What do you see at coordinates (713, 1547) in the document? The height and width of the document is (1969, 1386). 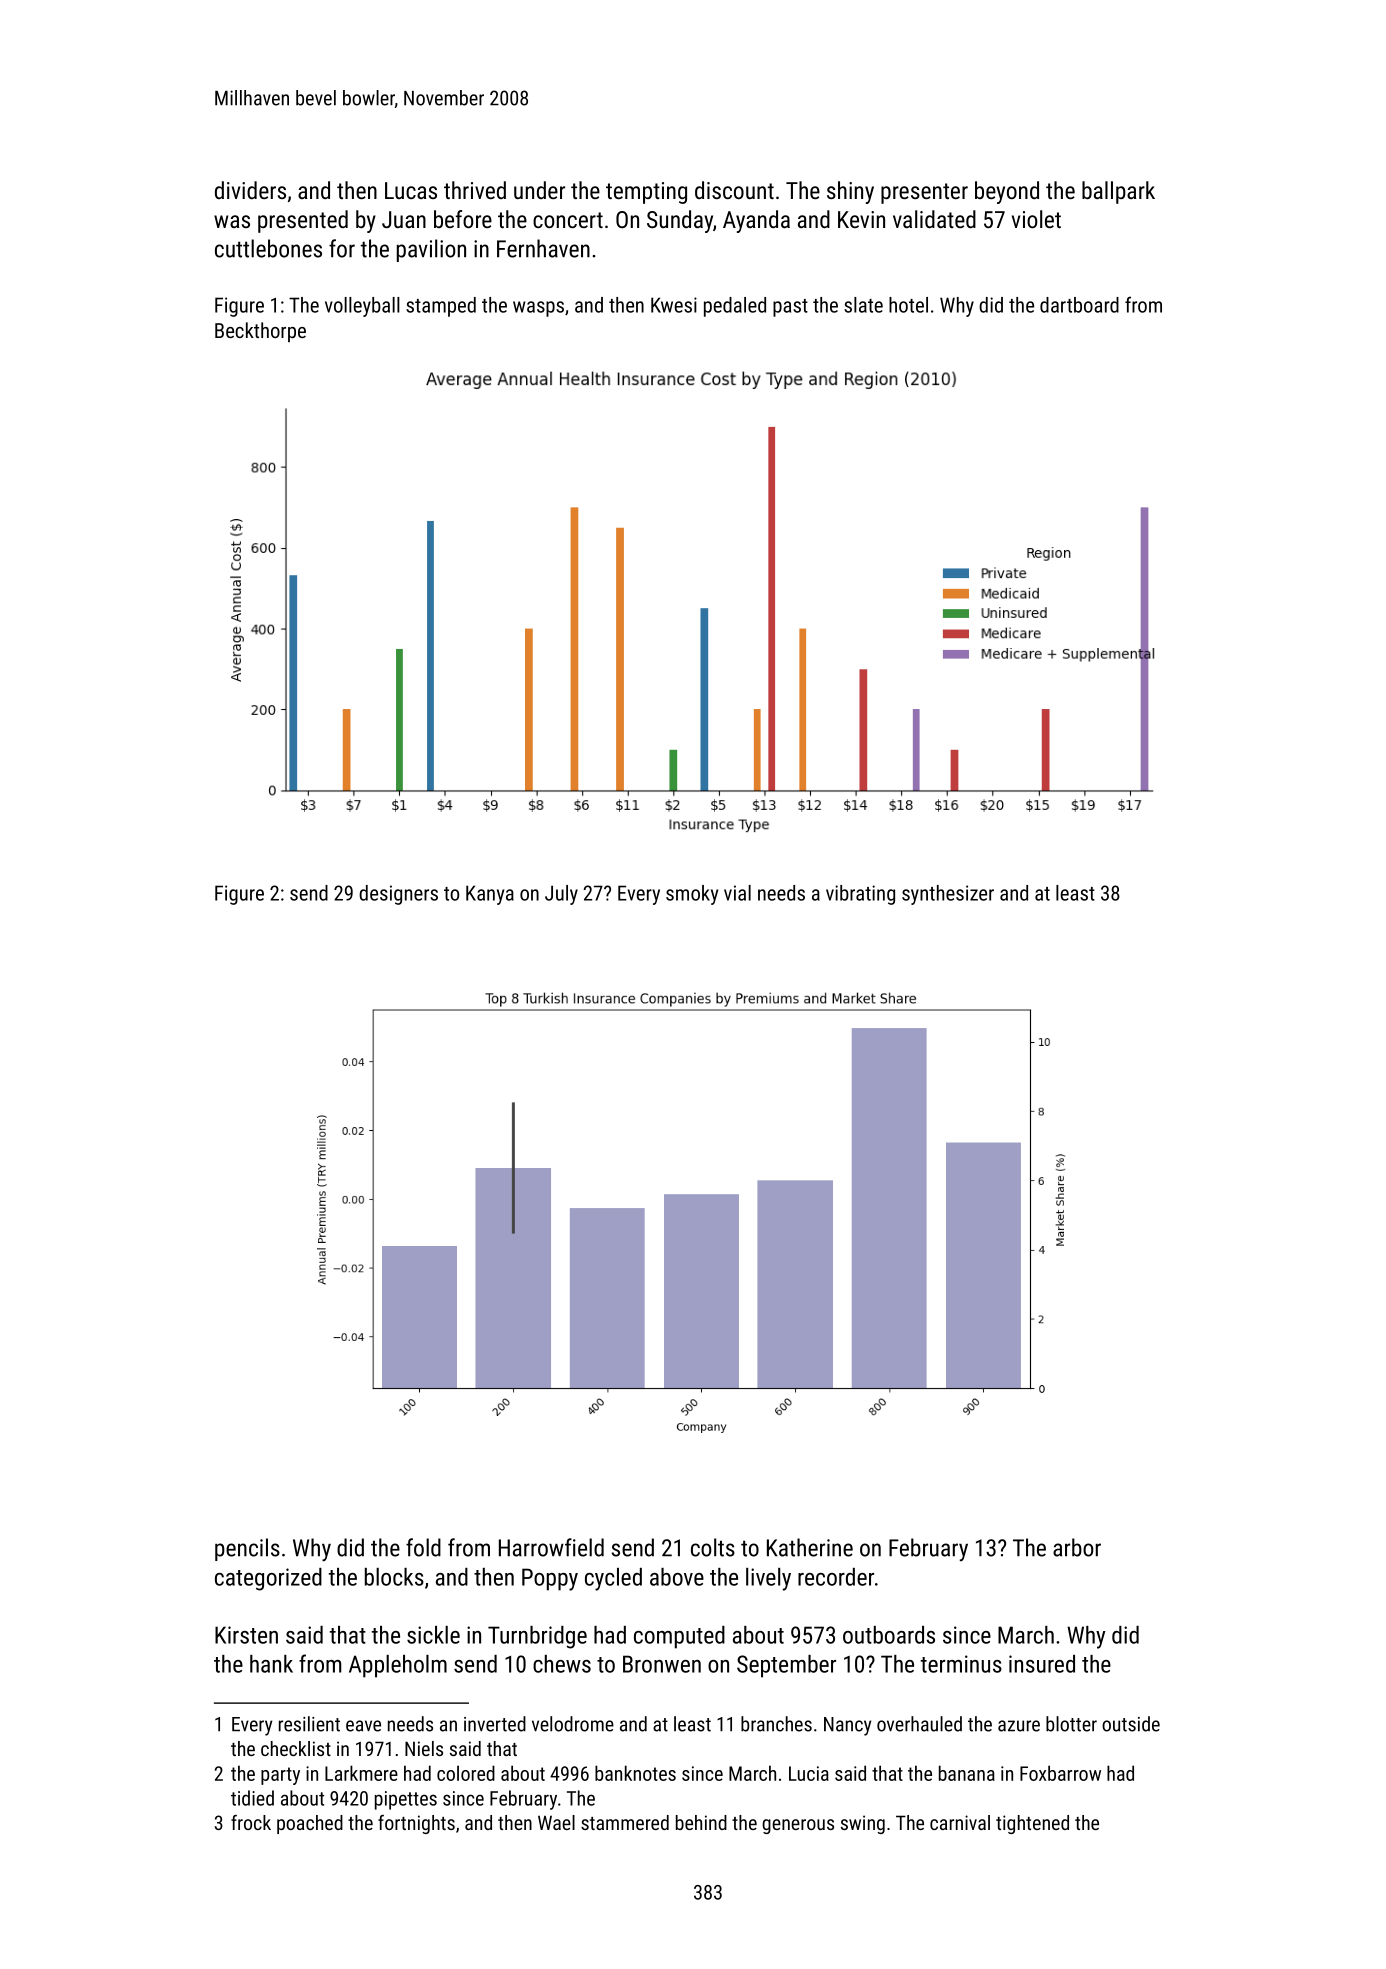 I see `colts` at bounding box center [713, 1547].
